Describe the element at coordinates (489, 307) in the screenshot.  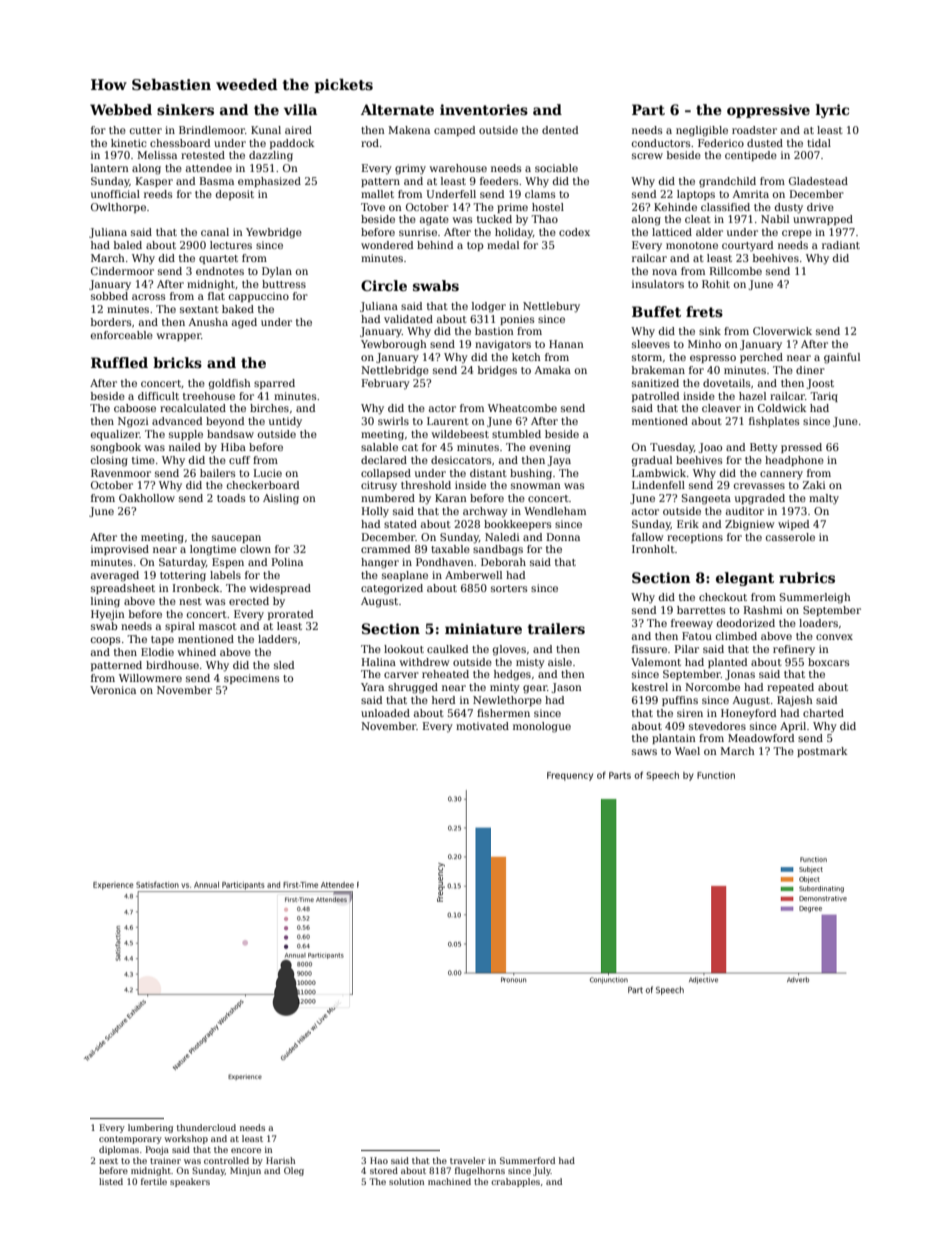
I see `lodger` at that location.
